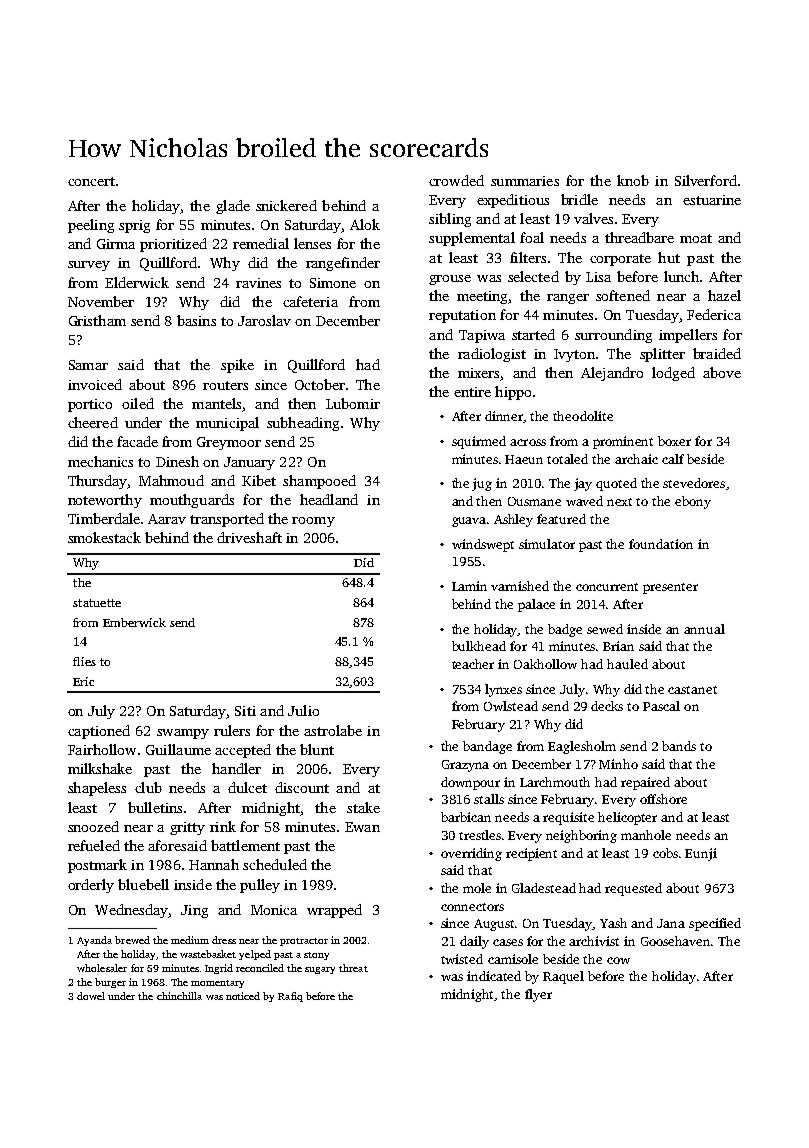 Image resolution: width=809 pixels, height=1148 pixels. I want to click on Ewan, so click(362, 827).
